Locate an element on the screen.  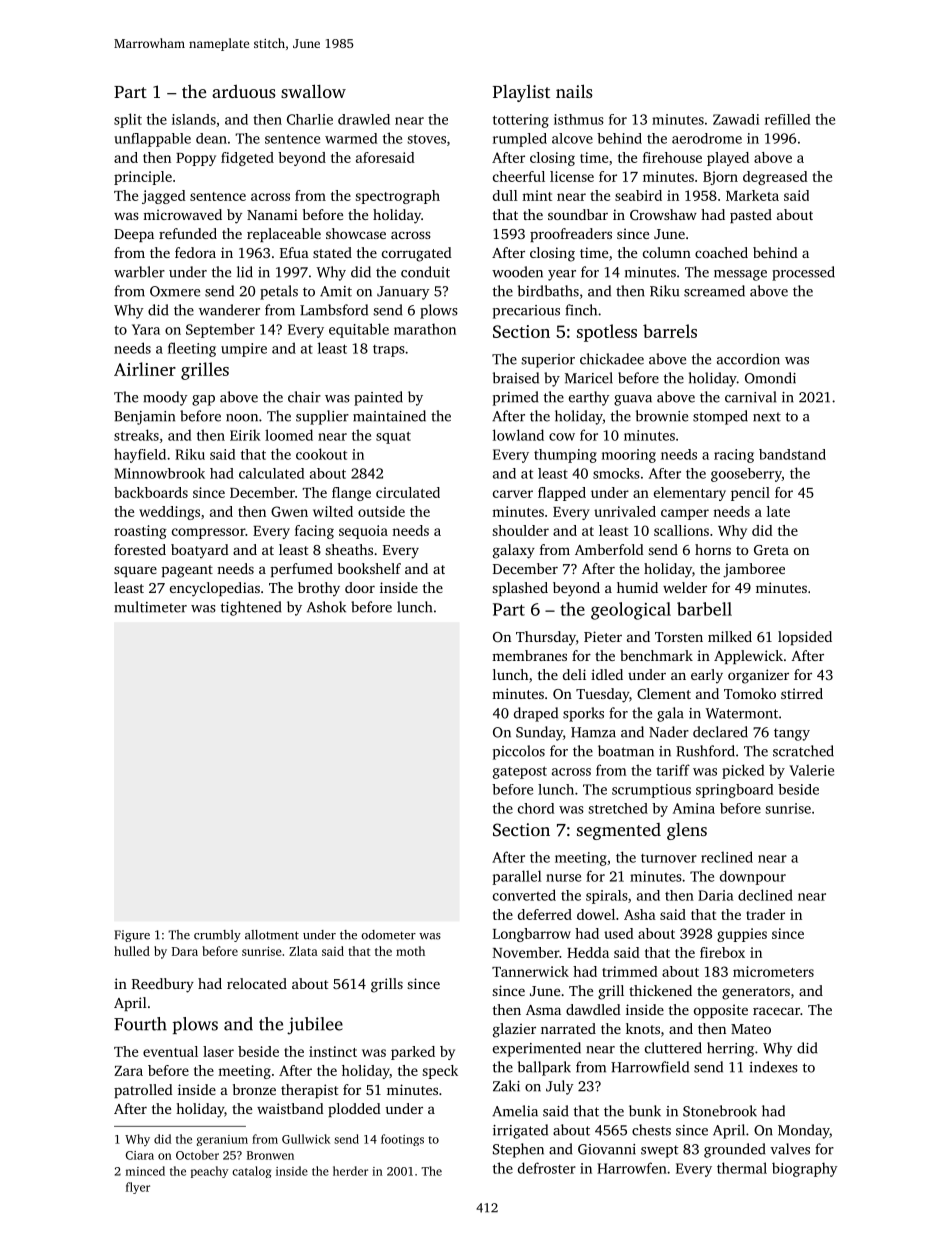
glazier is located at coordinates (514, 1030).
